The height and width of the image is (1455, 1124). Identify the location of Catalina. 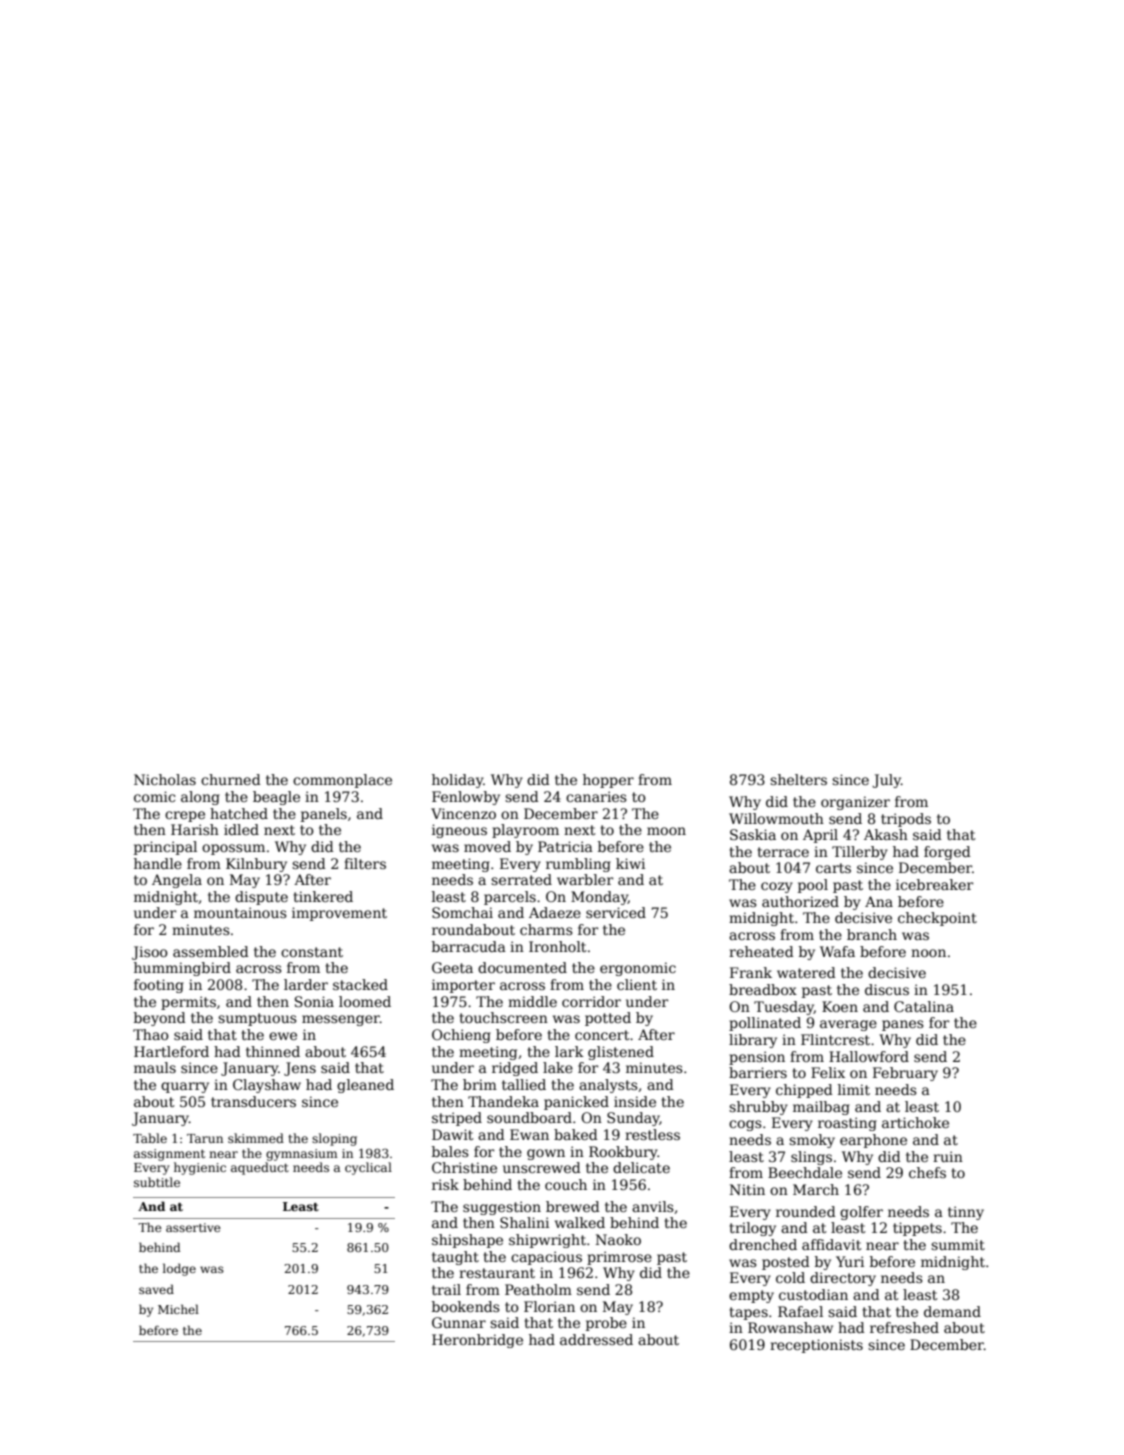
(924, 1006).
